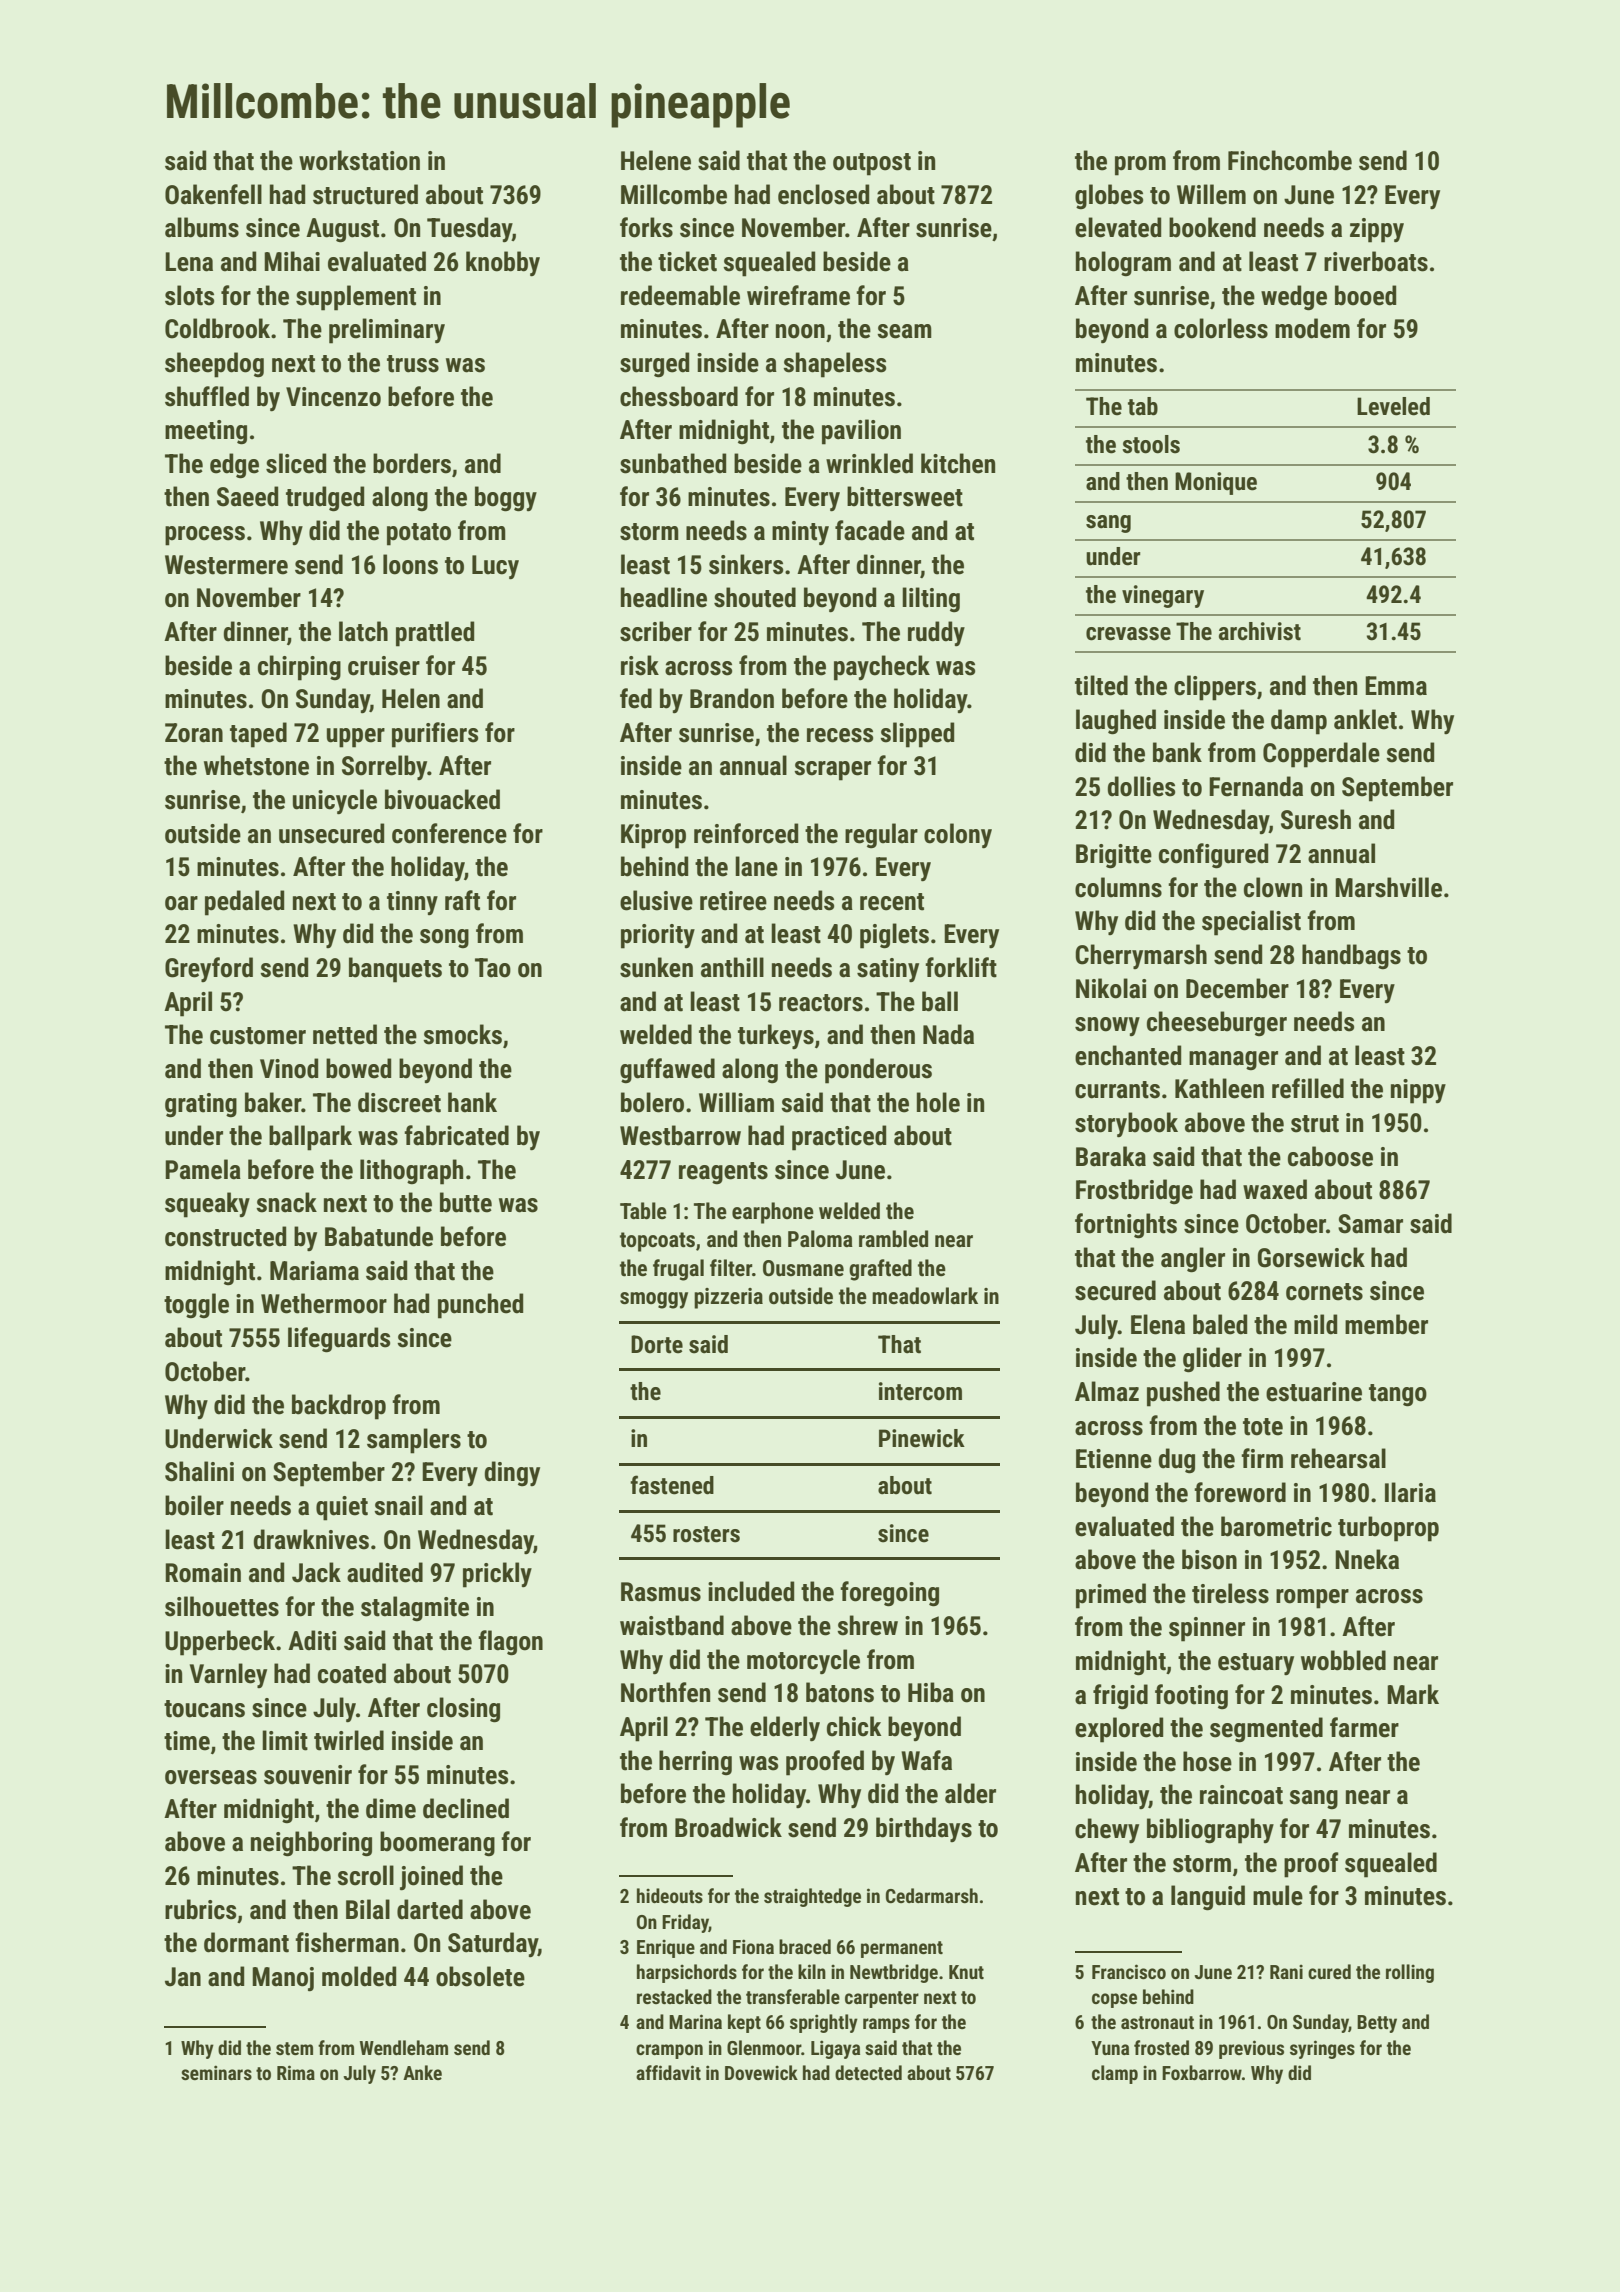 This screenshot has height=2292, width=1620. What do you see at coordinates (868, 2072) in the screenshot?
I see `detected` at bounding box center [868, 2072].
